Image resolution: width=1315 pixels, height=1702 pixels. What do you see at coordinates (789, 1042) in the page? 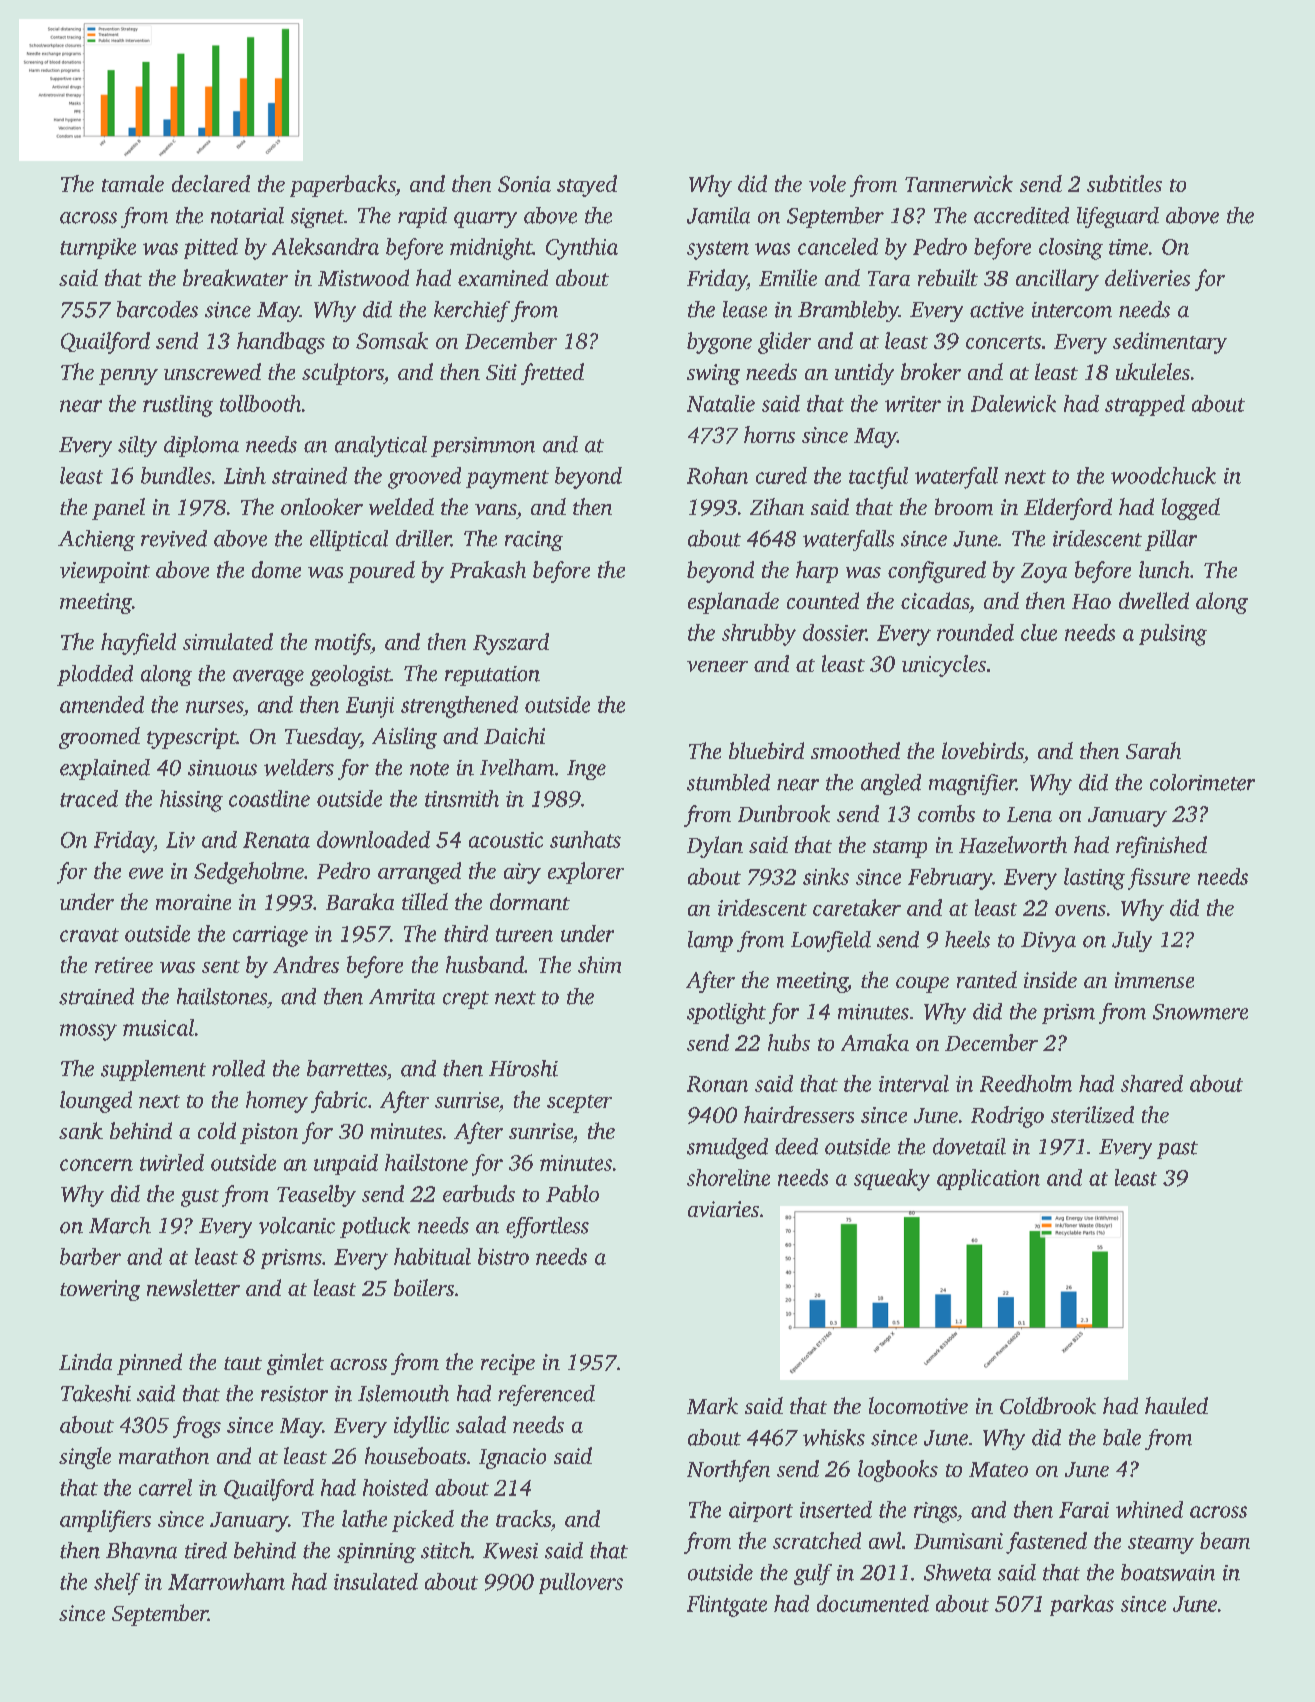
I see `hubs` at bounding box center [789, 1042].
